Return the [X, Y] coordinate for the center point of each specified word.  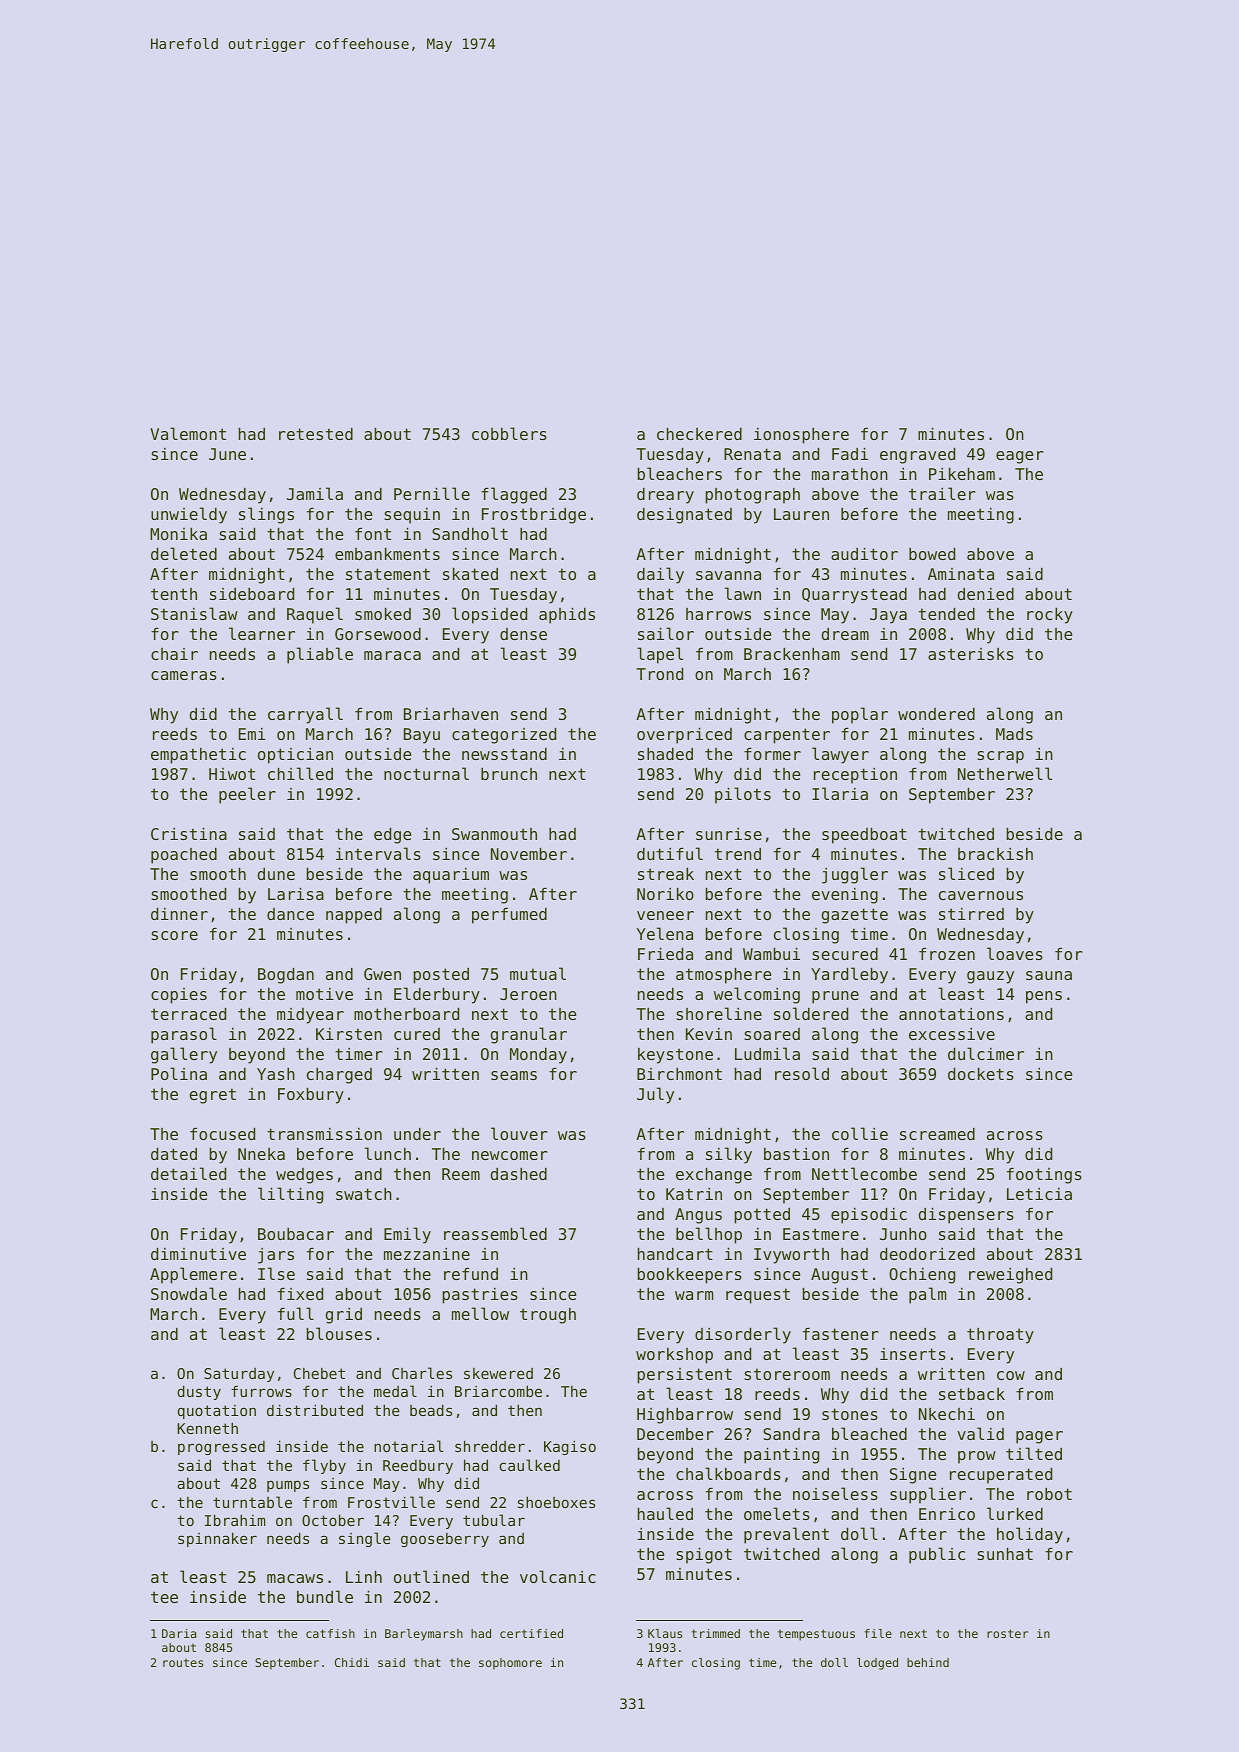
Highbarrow [685, 1415]
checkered [699, 433]
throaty [1000, 1335]
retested [316, 433]
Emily [407, 1235]
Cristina [189, 833]
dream [845, 634]
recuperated [1001, 1475]
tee [164, 1597]
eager [1020, 457]
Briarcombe [498, 1391]
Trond [659, 673]
